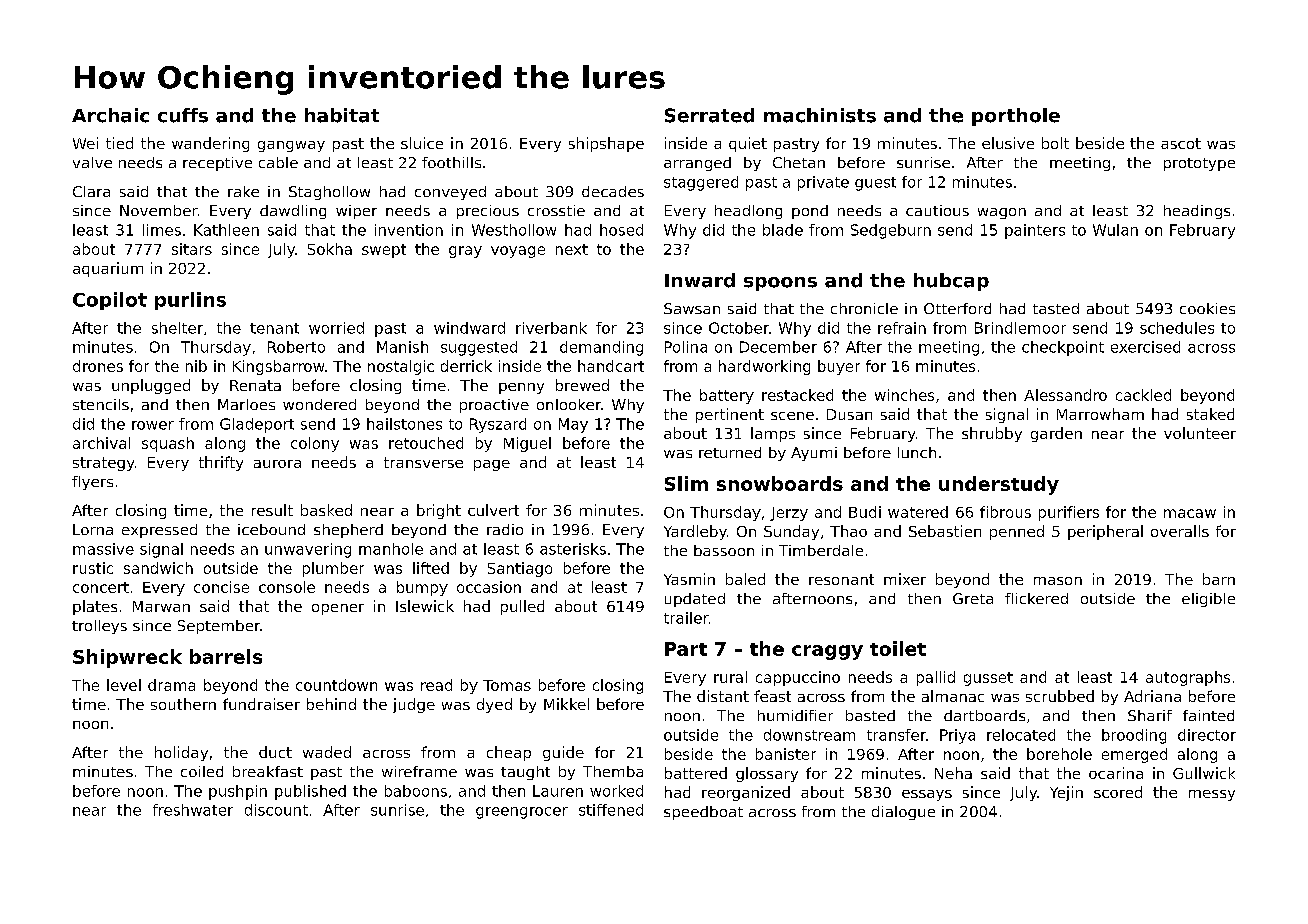 The width and height of the image is (1308, 924). Describe the element at coordinates (272, 510) in the image. I see `result` at that location.
